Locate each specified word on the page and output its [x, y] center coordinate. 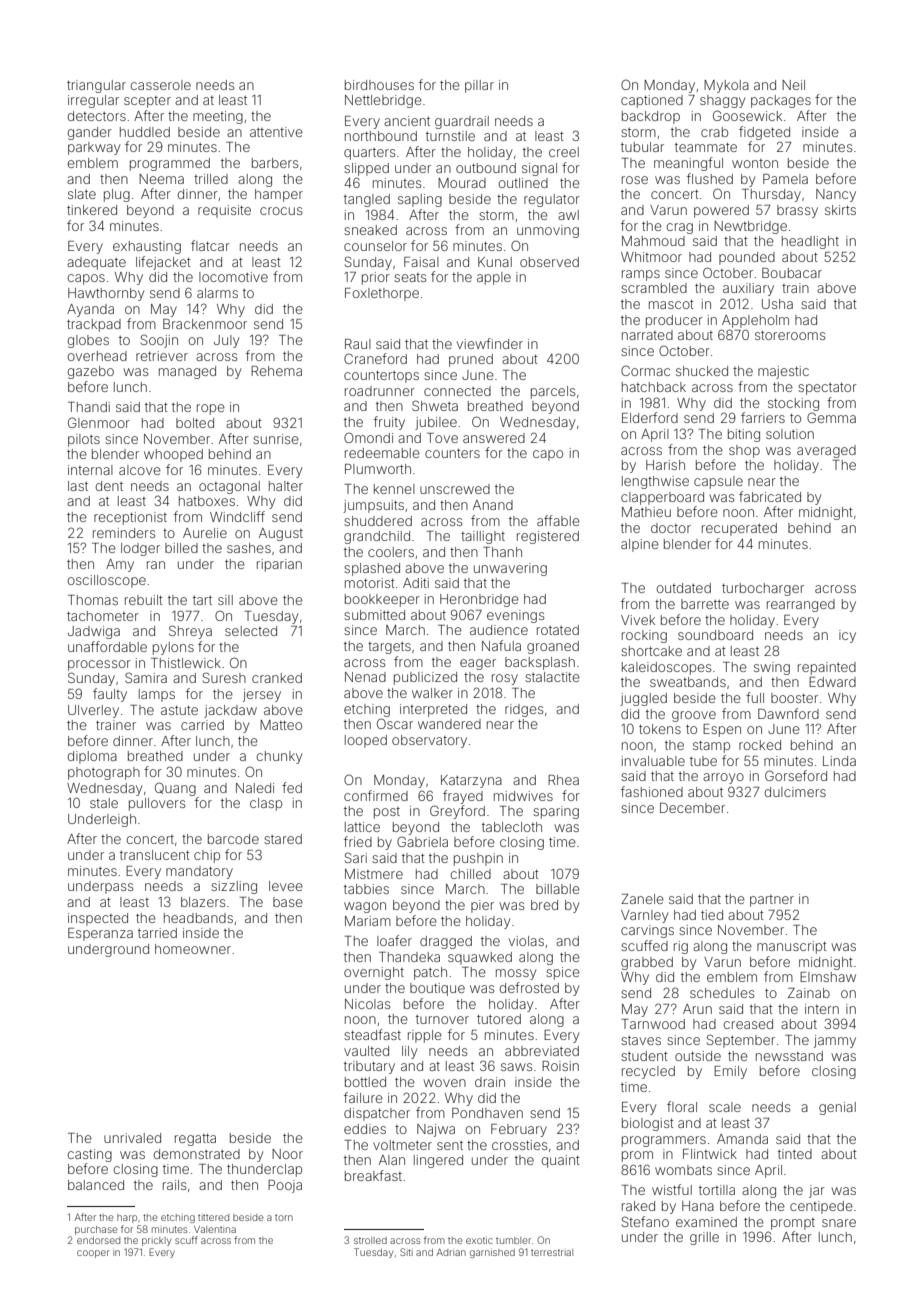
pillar [479, 86]
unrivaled [132, 1138]
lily [409, 1052]
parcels [553, 392]
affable [558, 520]
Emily [730, 1072]
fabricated [770, 496]
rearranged [801, 605]
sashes [249, 548]
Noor [287, 1154]
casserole [161, 85]
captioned [652, 101]
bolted [195, 423]
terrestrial [552, 1252]
